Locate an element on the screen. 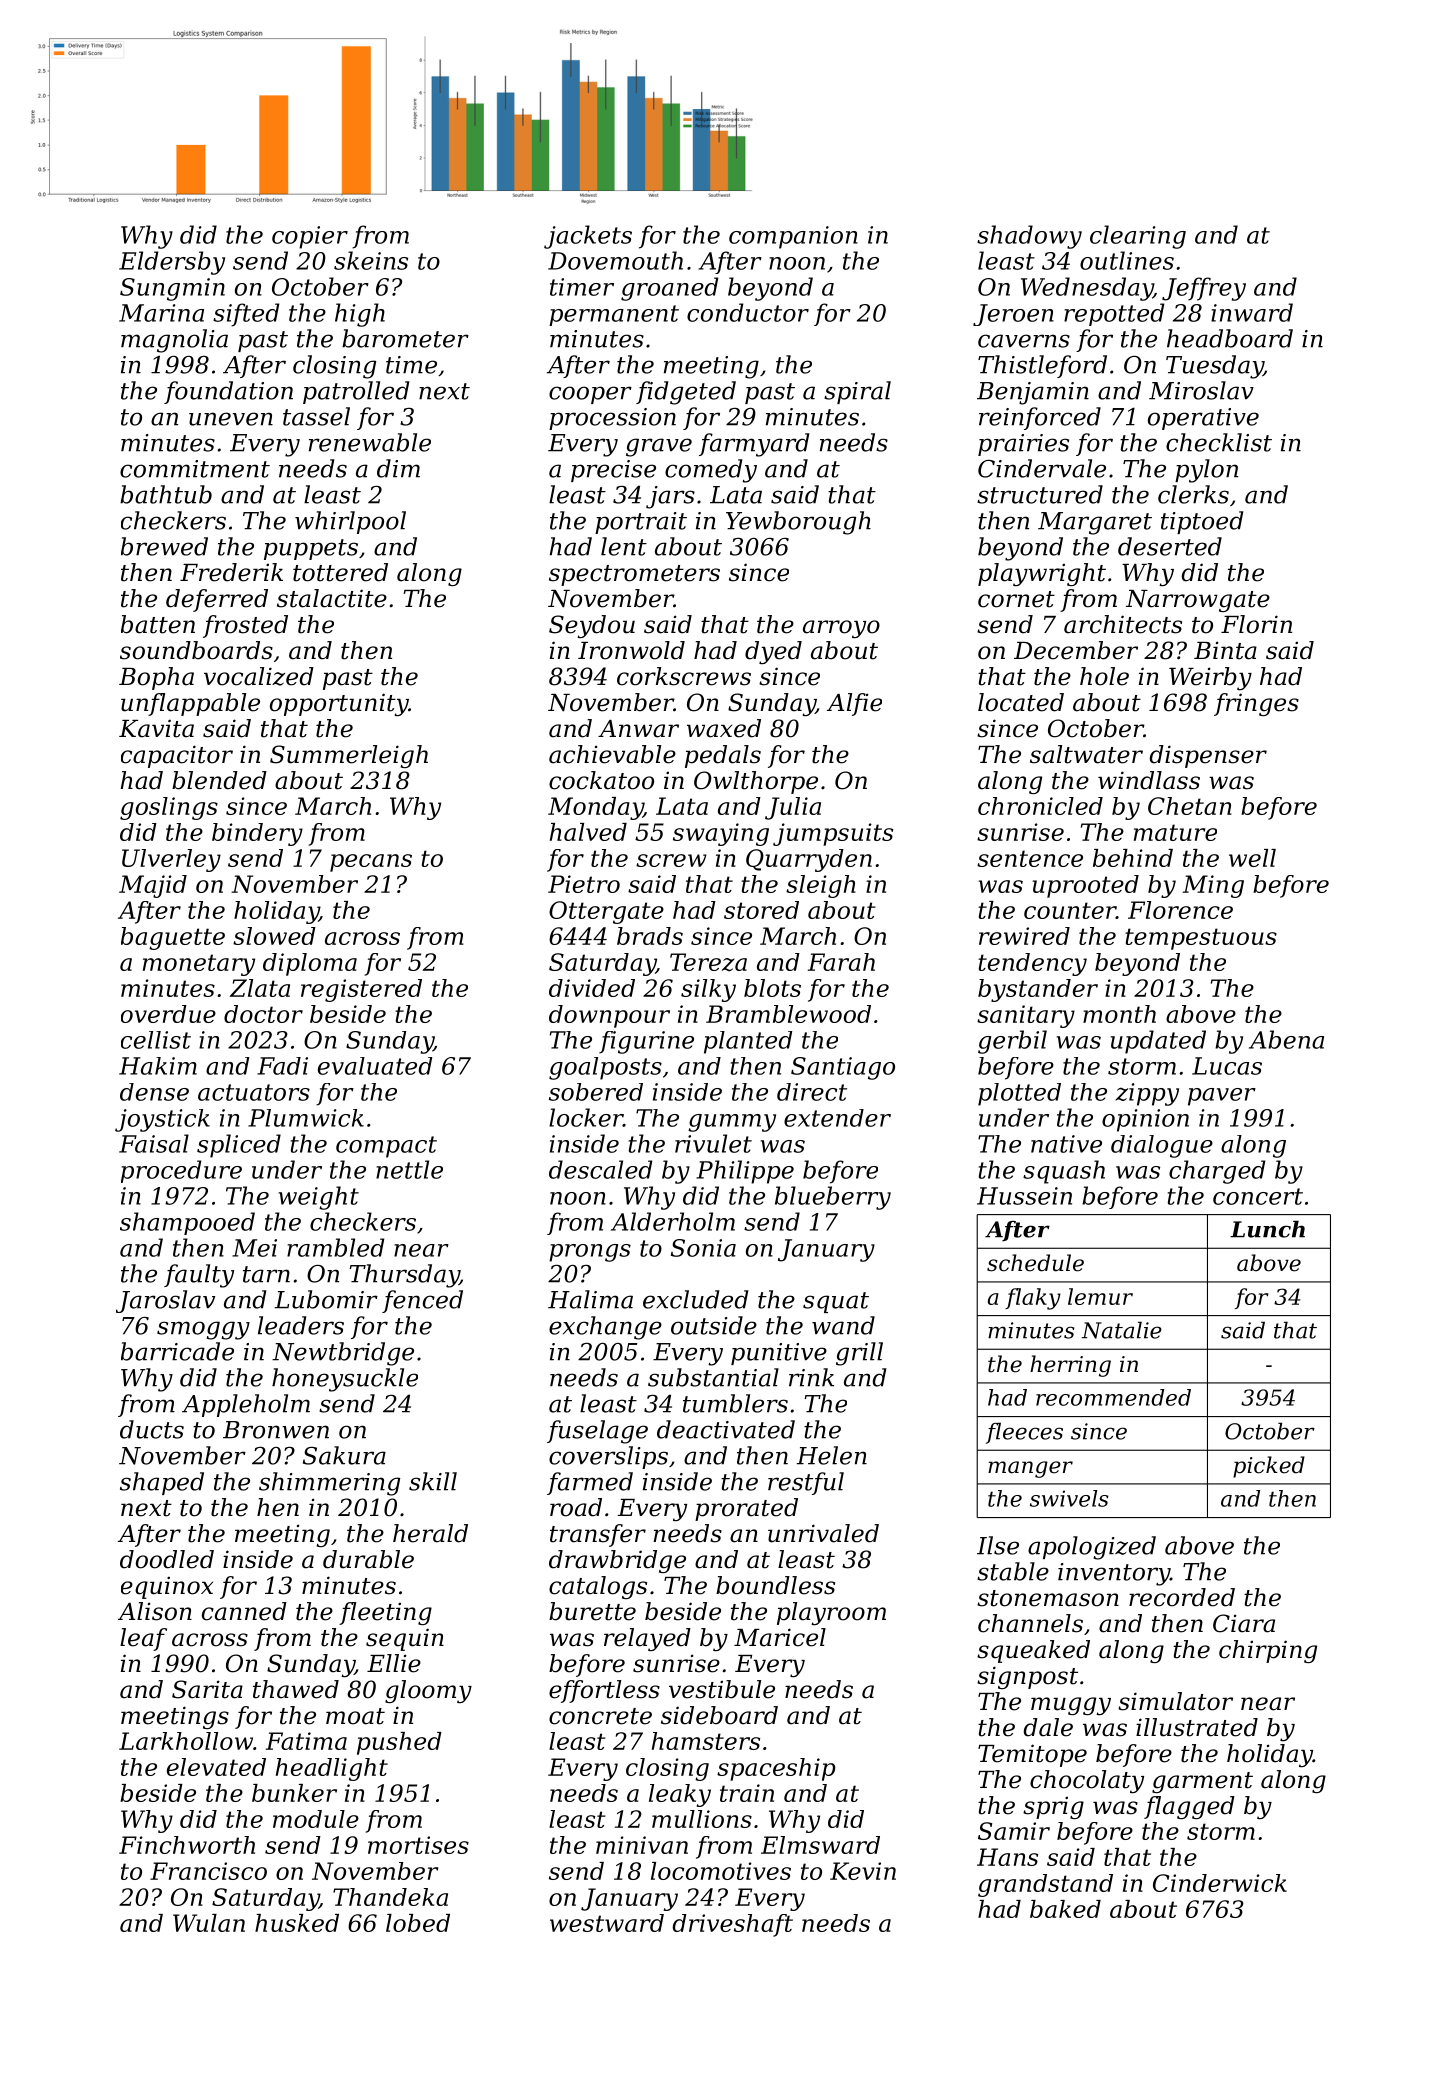 This screenshot has height=2100, width=1450. rambled is located at coordinates (335, 1247).
